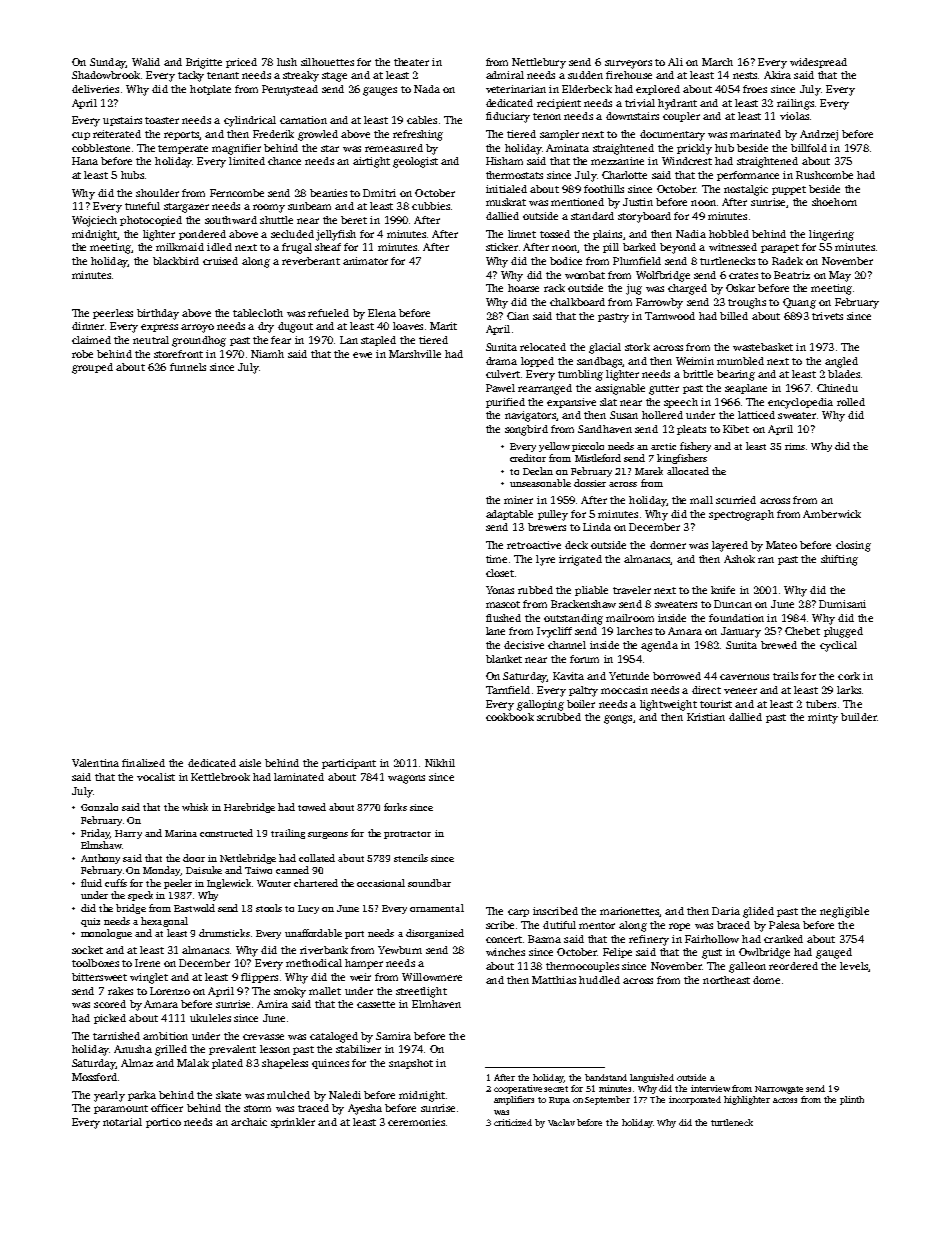 Image resolution: width=952 pixels, height=1233 pixels. What do you see at coordinates (116, 1036) in the page?
I see `tarnished` at bounding box center [116, 1036].
